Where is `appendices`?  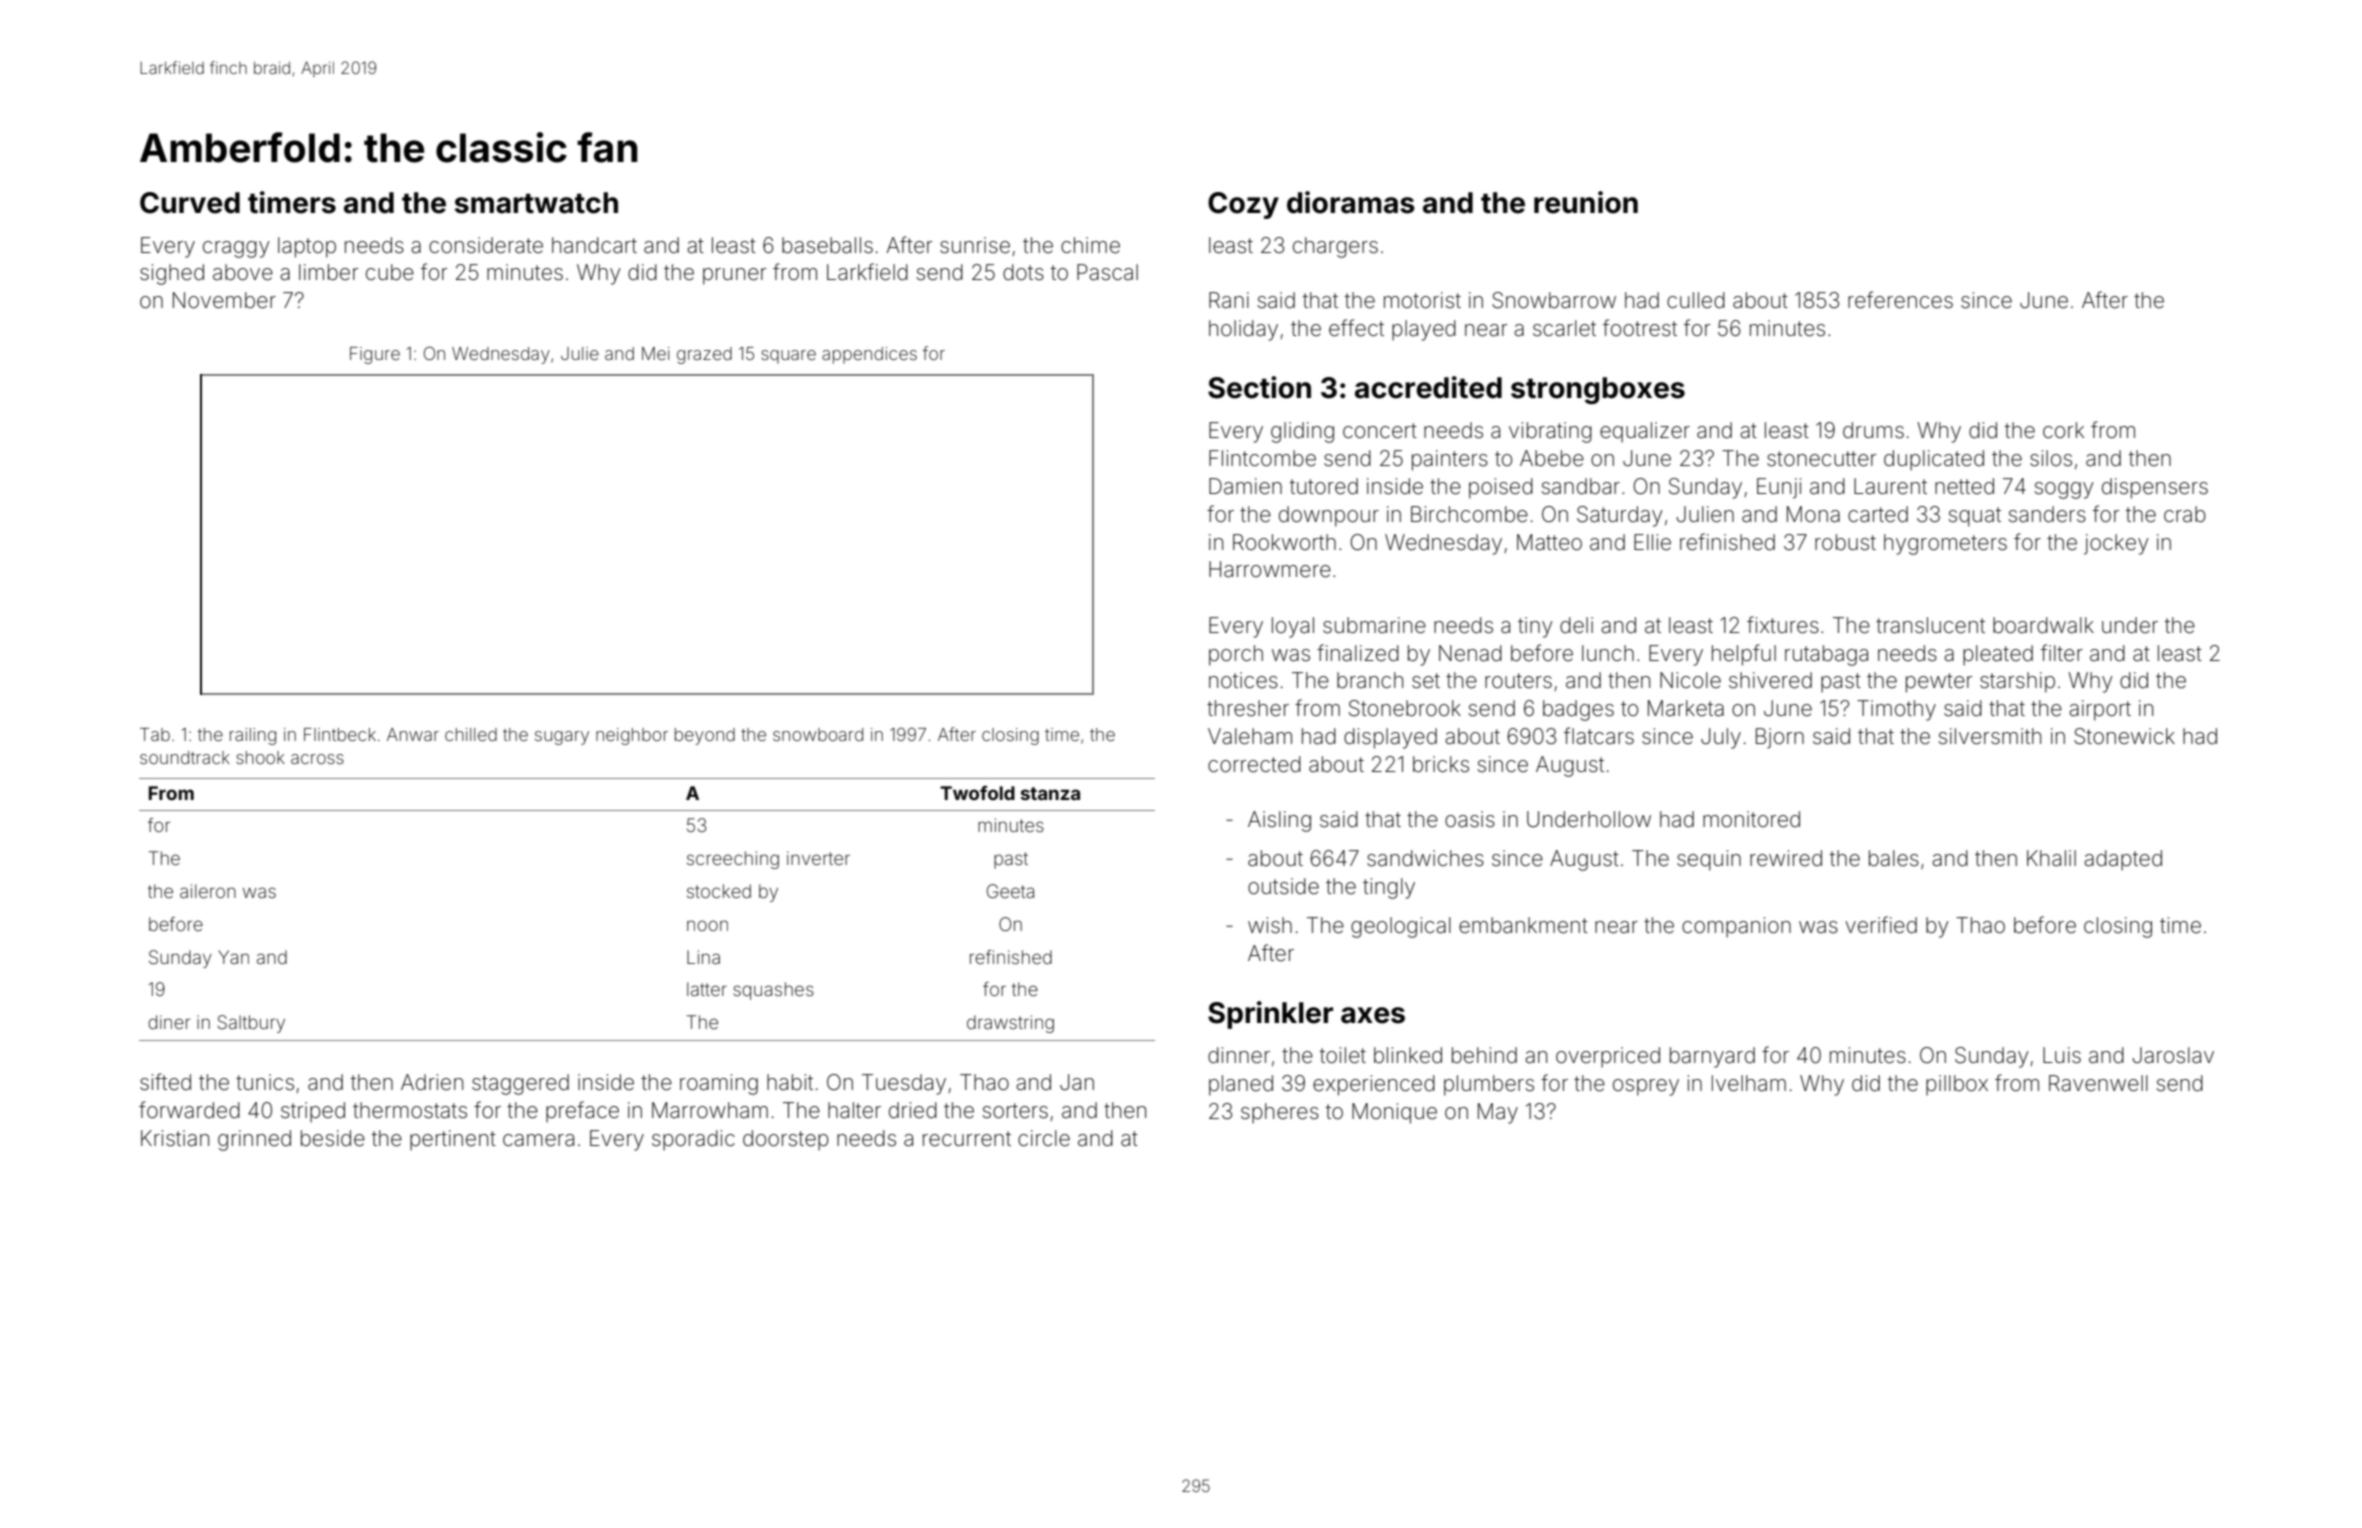 appendices is located at coordinates (869, 355).
